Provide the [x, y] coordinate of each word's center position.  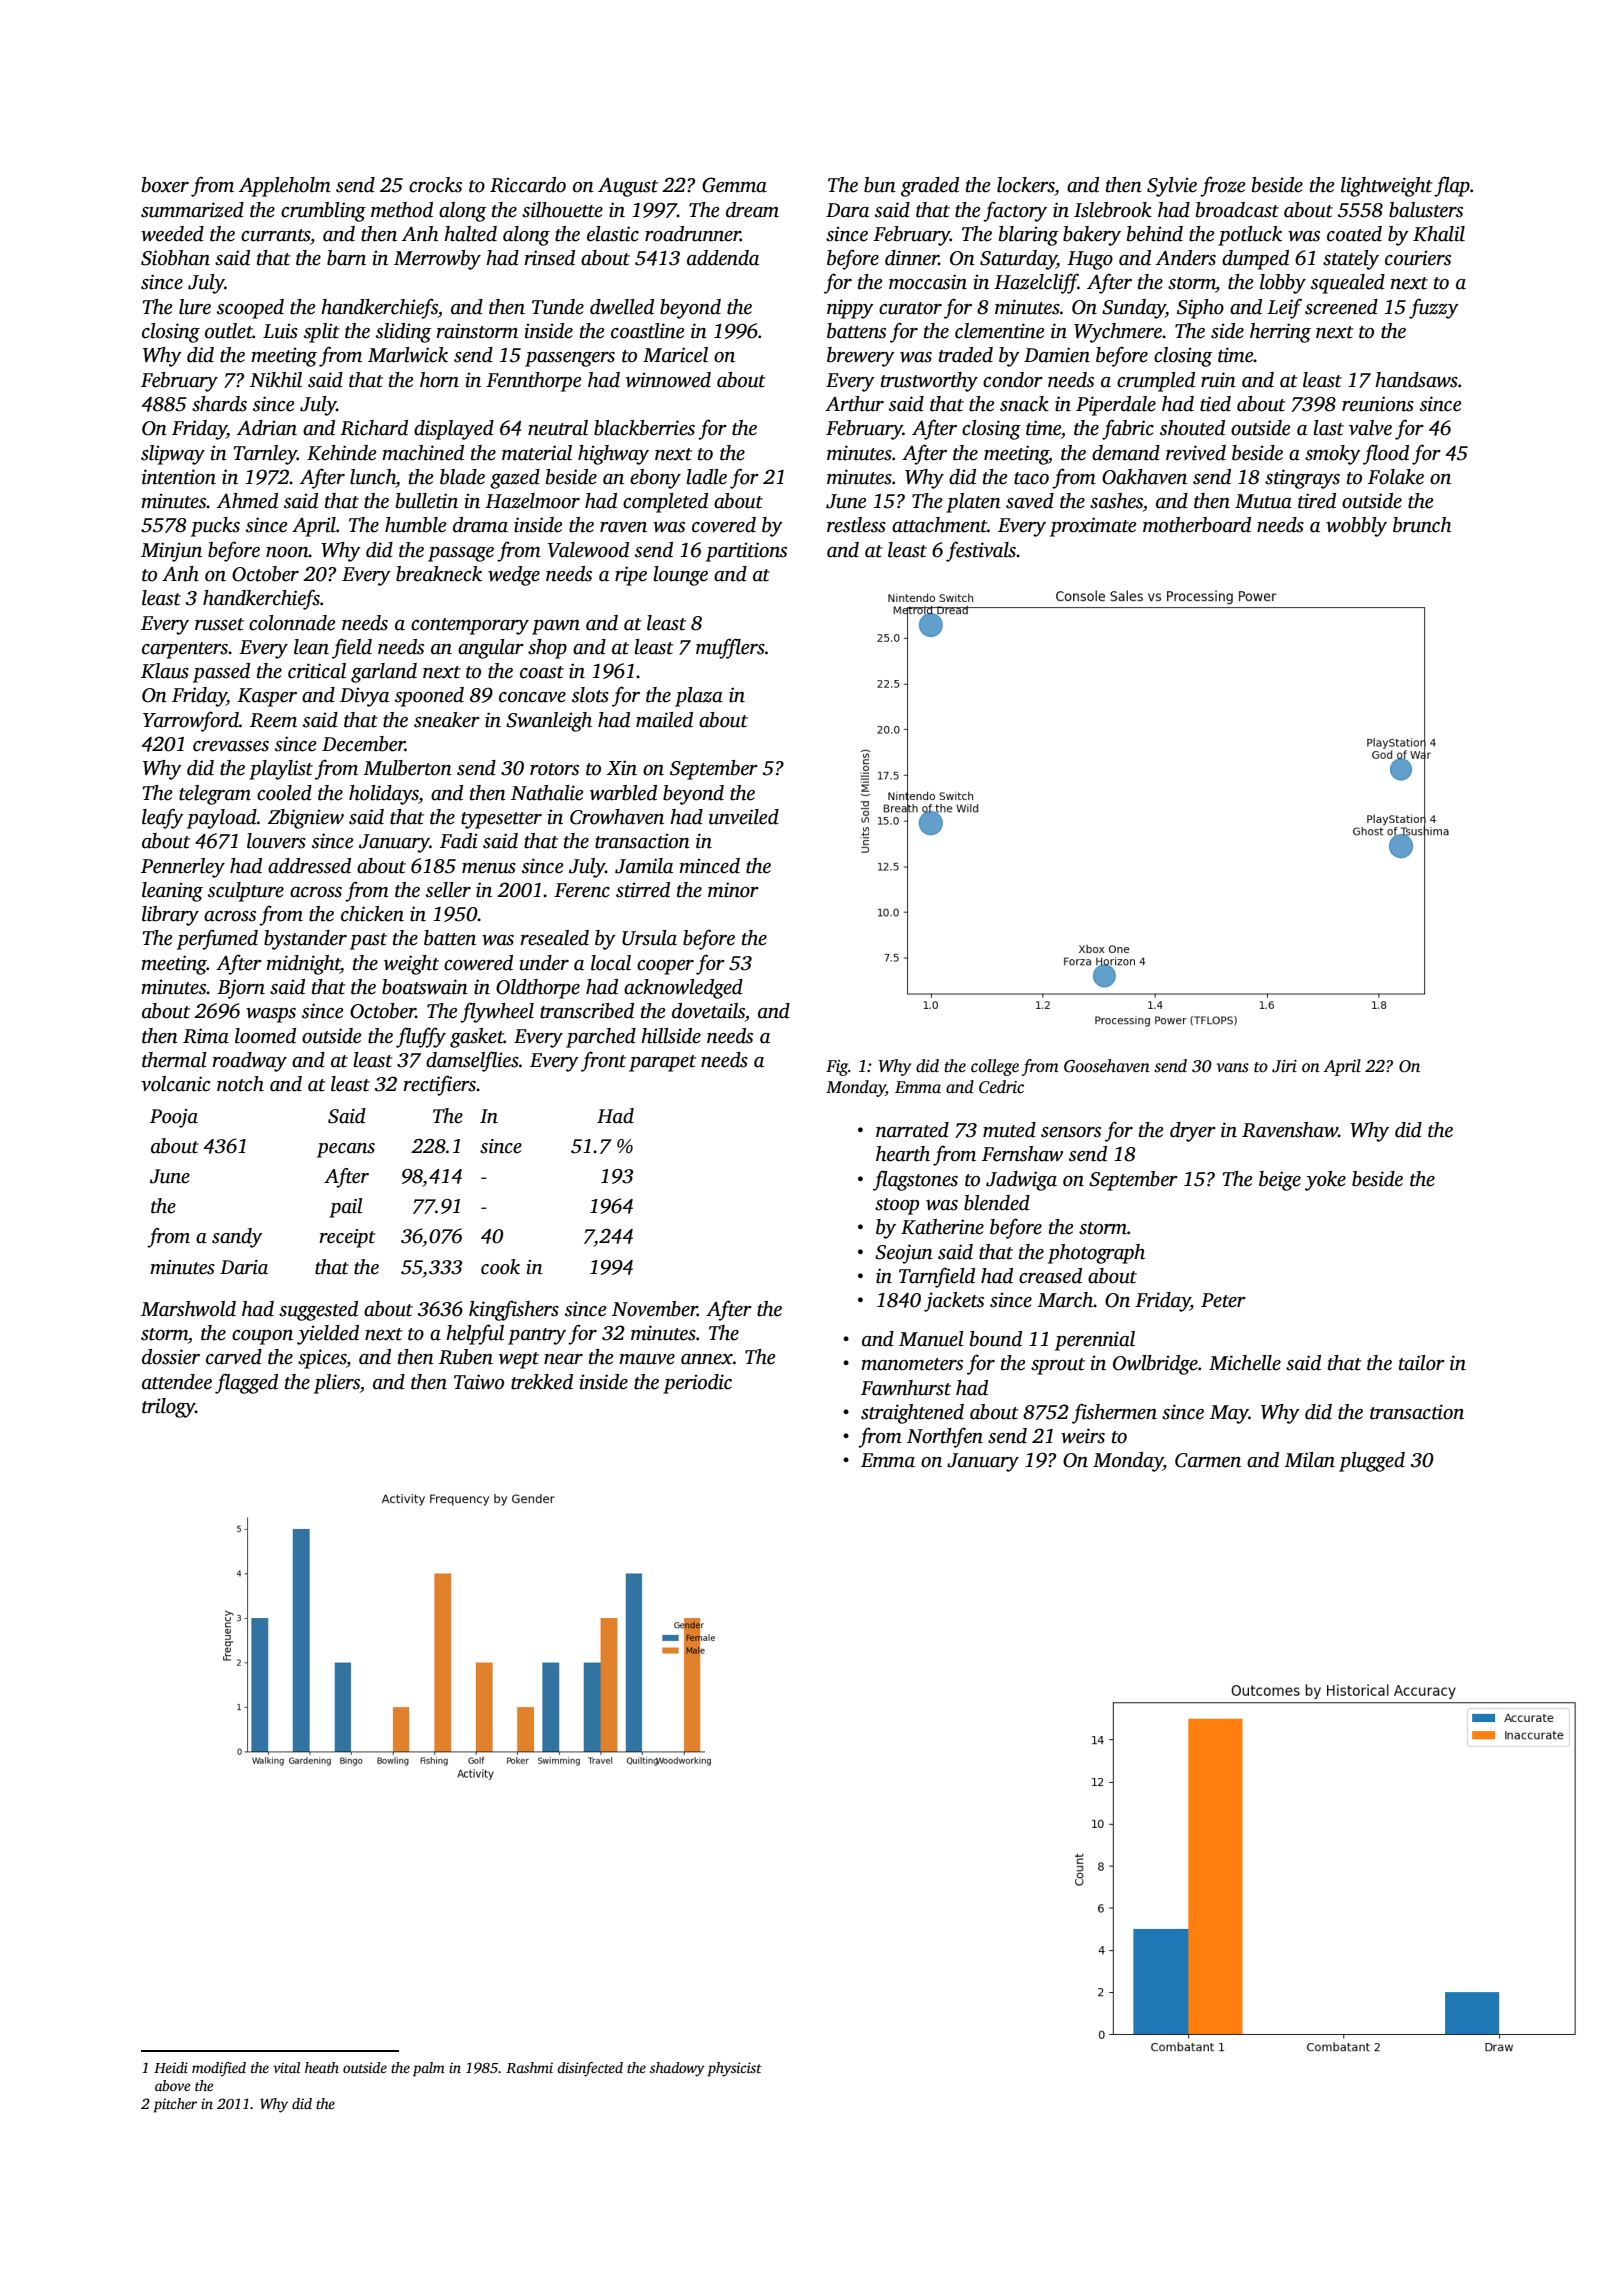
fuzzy [1434, 308]
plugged [1372, 1462]
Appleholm [285, 187]
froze [1222, 186]
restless [856, 525]
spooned [429, 697]
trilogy [168, 1408]
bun [880, 185]
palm [429, 2069]
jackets [954, 1302]
